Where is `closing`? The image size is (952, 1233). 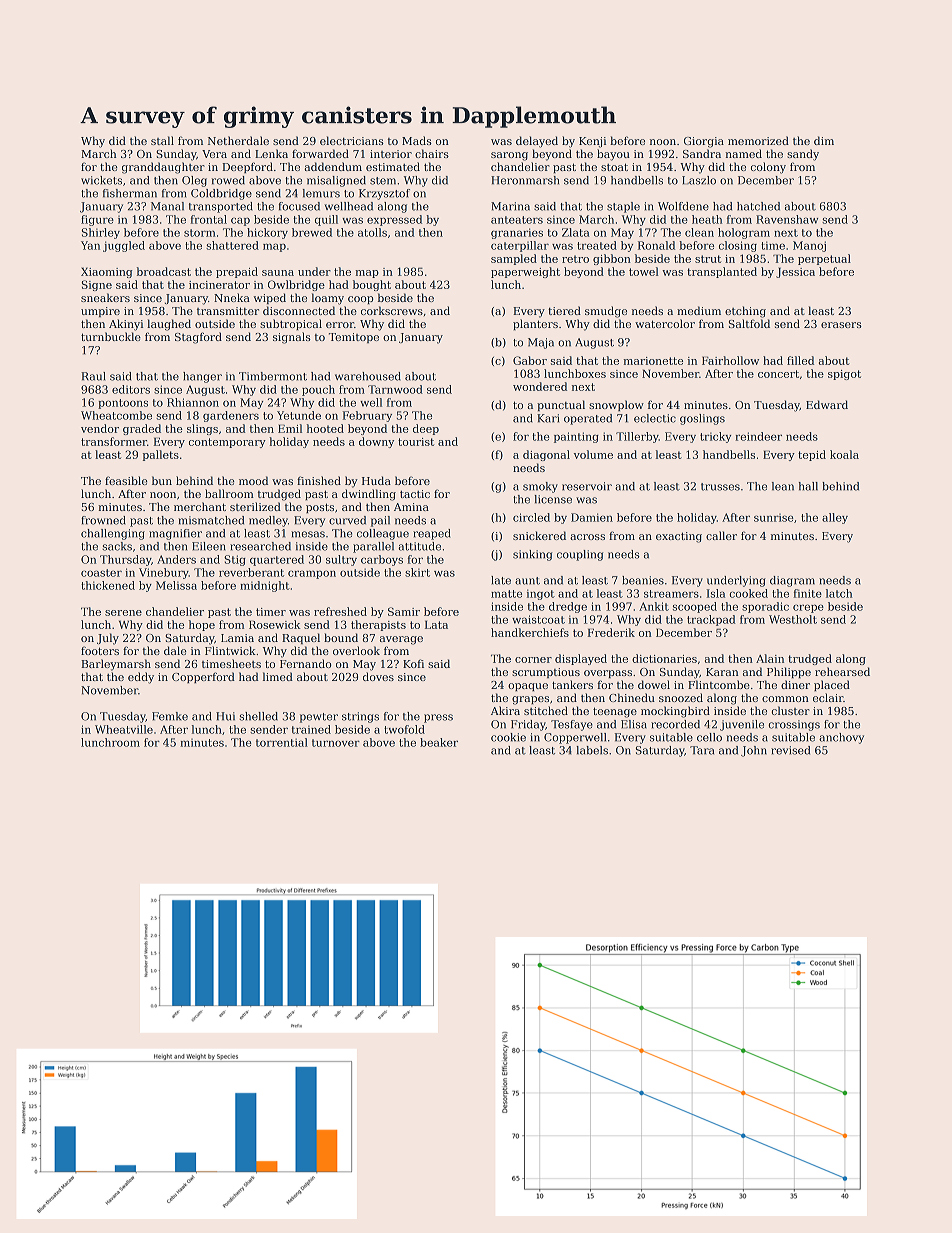 closing is located at coordinates (738, 246).
